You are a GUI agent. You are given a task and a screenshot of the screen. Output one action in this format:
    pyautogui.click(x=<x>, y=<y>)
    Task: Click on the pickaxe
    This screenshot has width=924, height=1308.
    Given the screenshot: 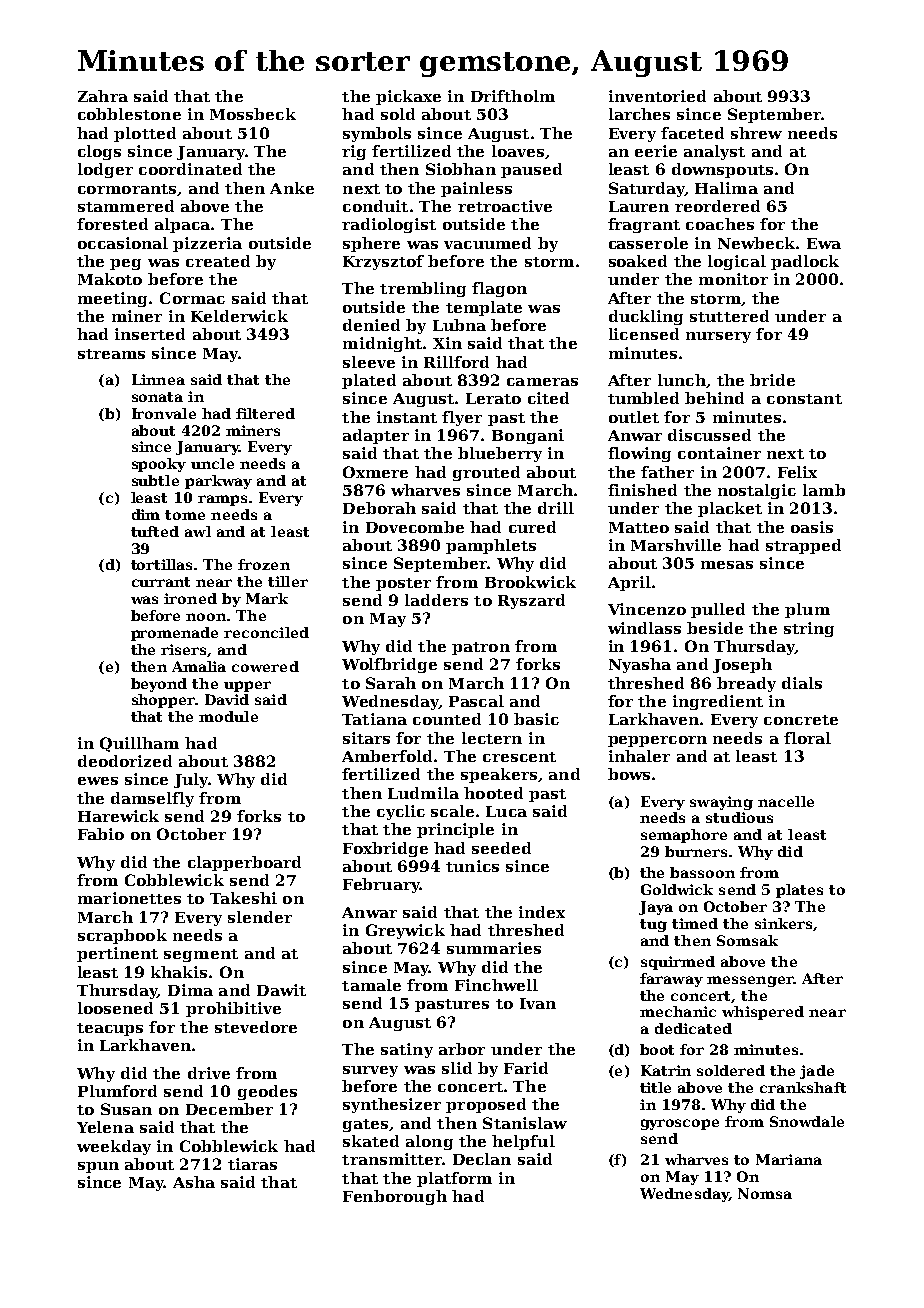 What is the action you would take?
    pyautogui.click(x=408, y=97)
